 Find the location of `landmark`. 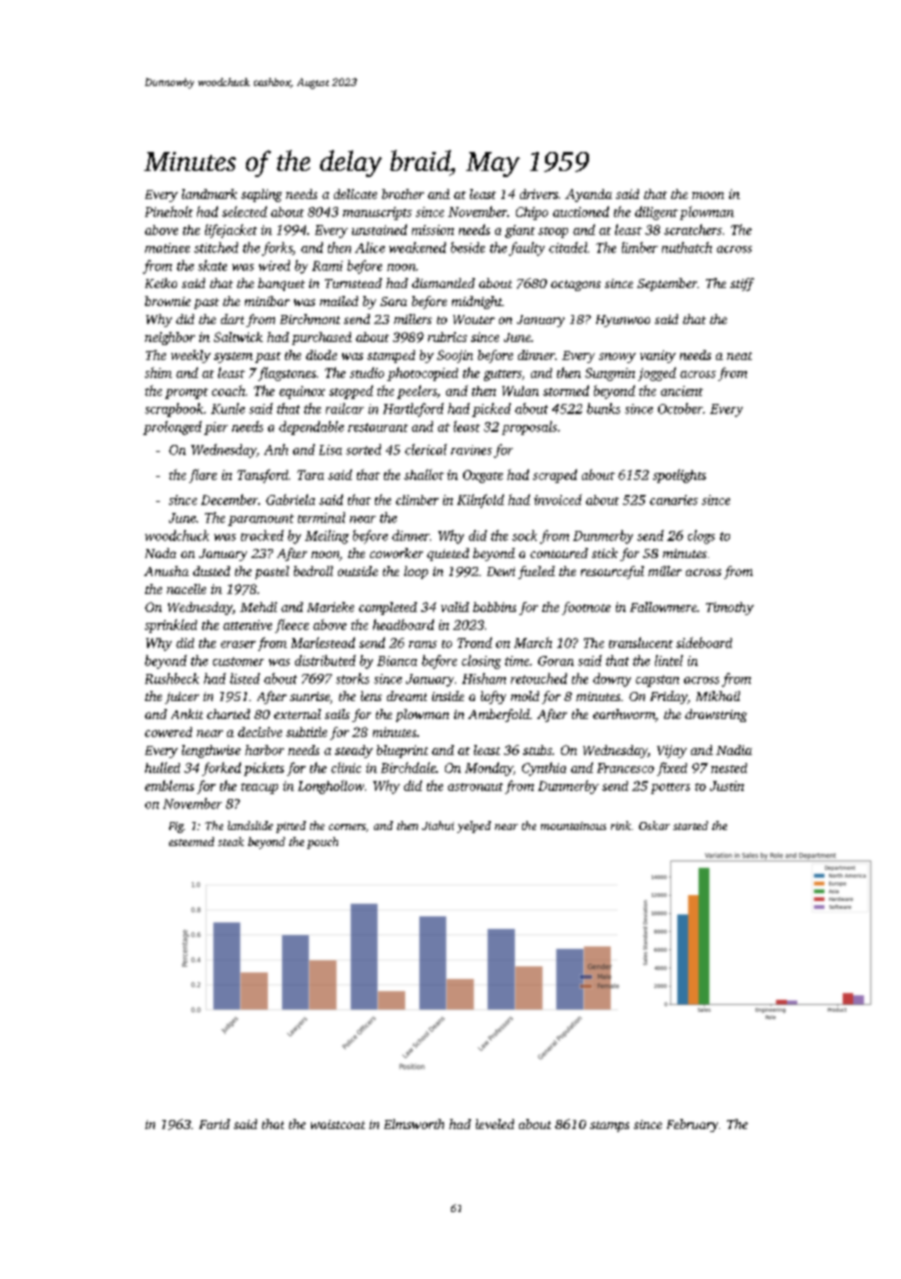

landmark is located at coordinates (209, 194).
